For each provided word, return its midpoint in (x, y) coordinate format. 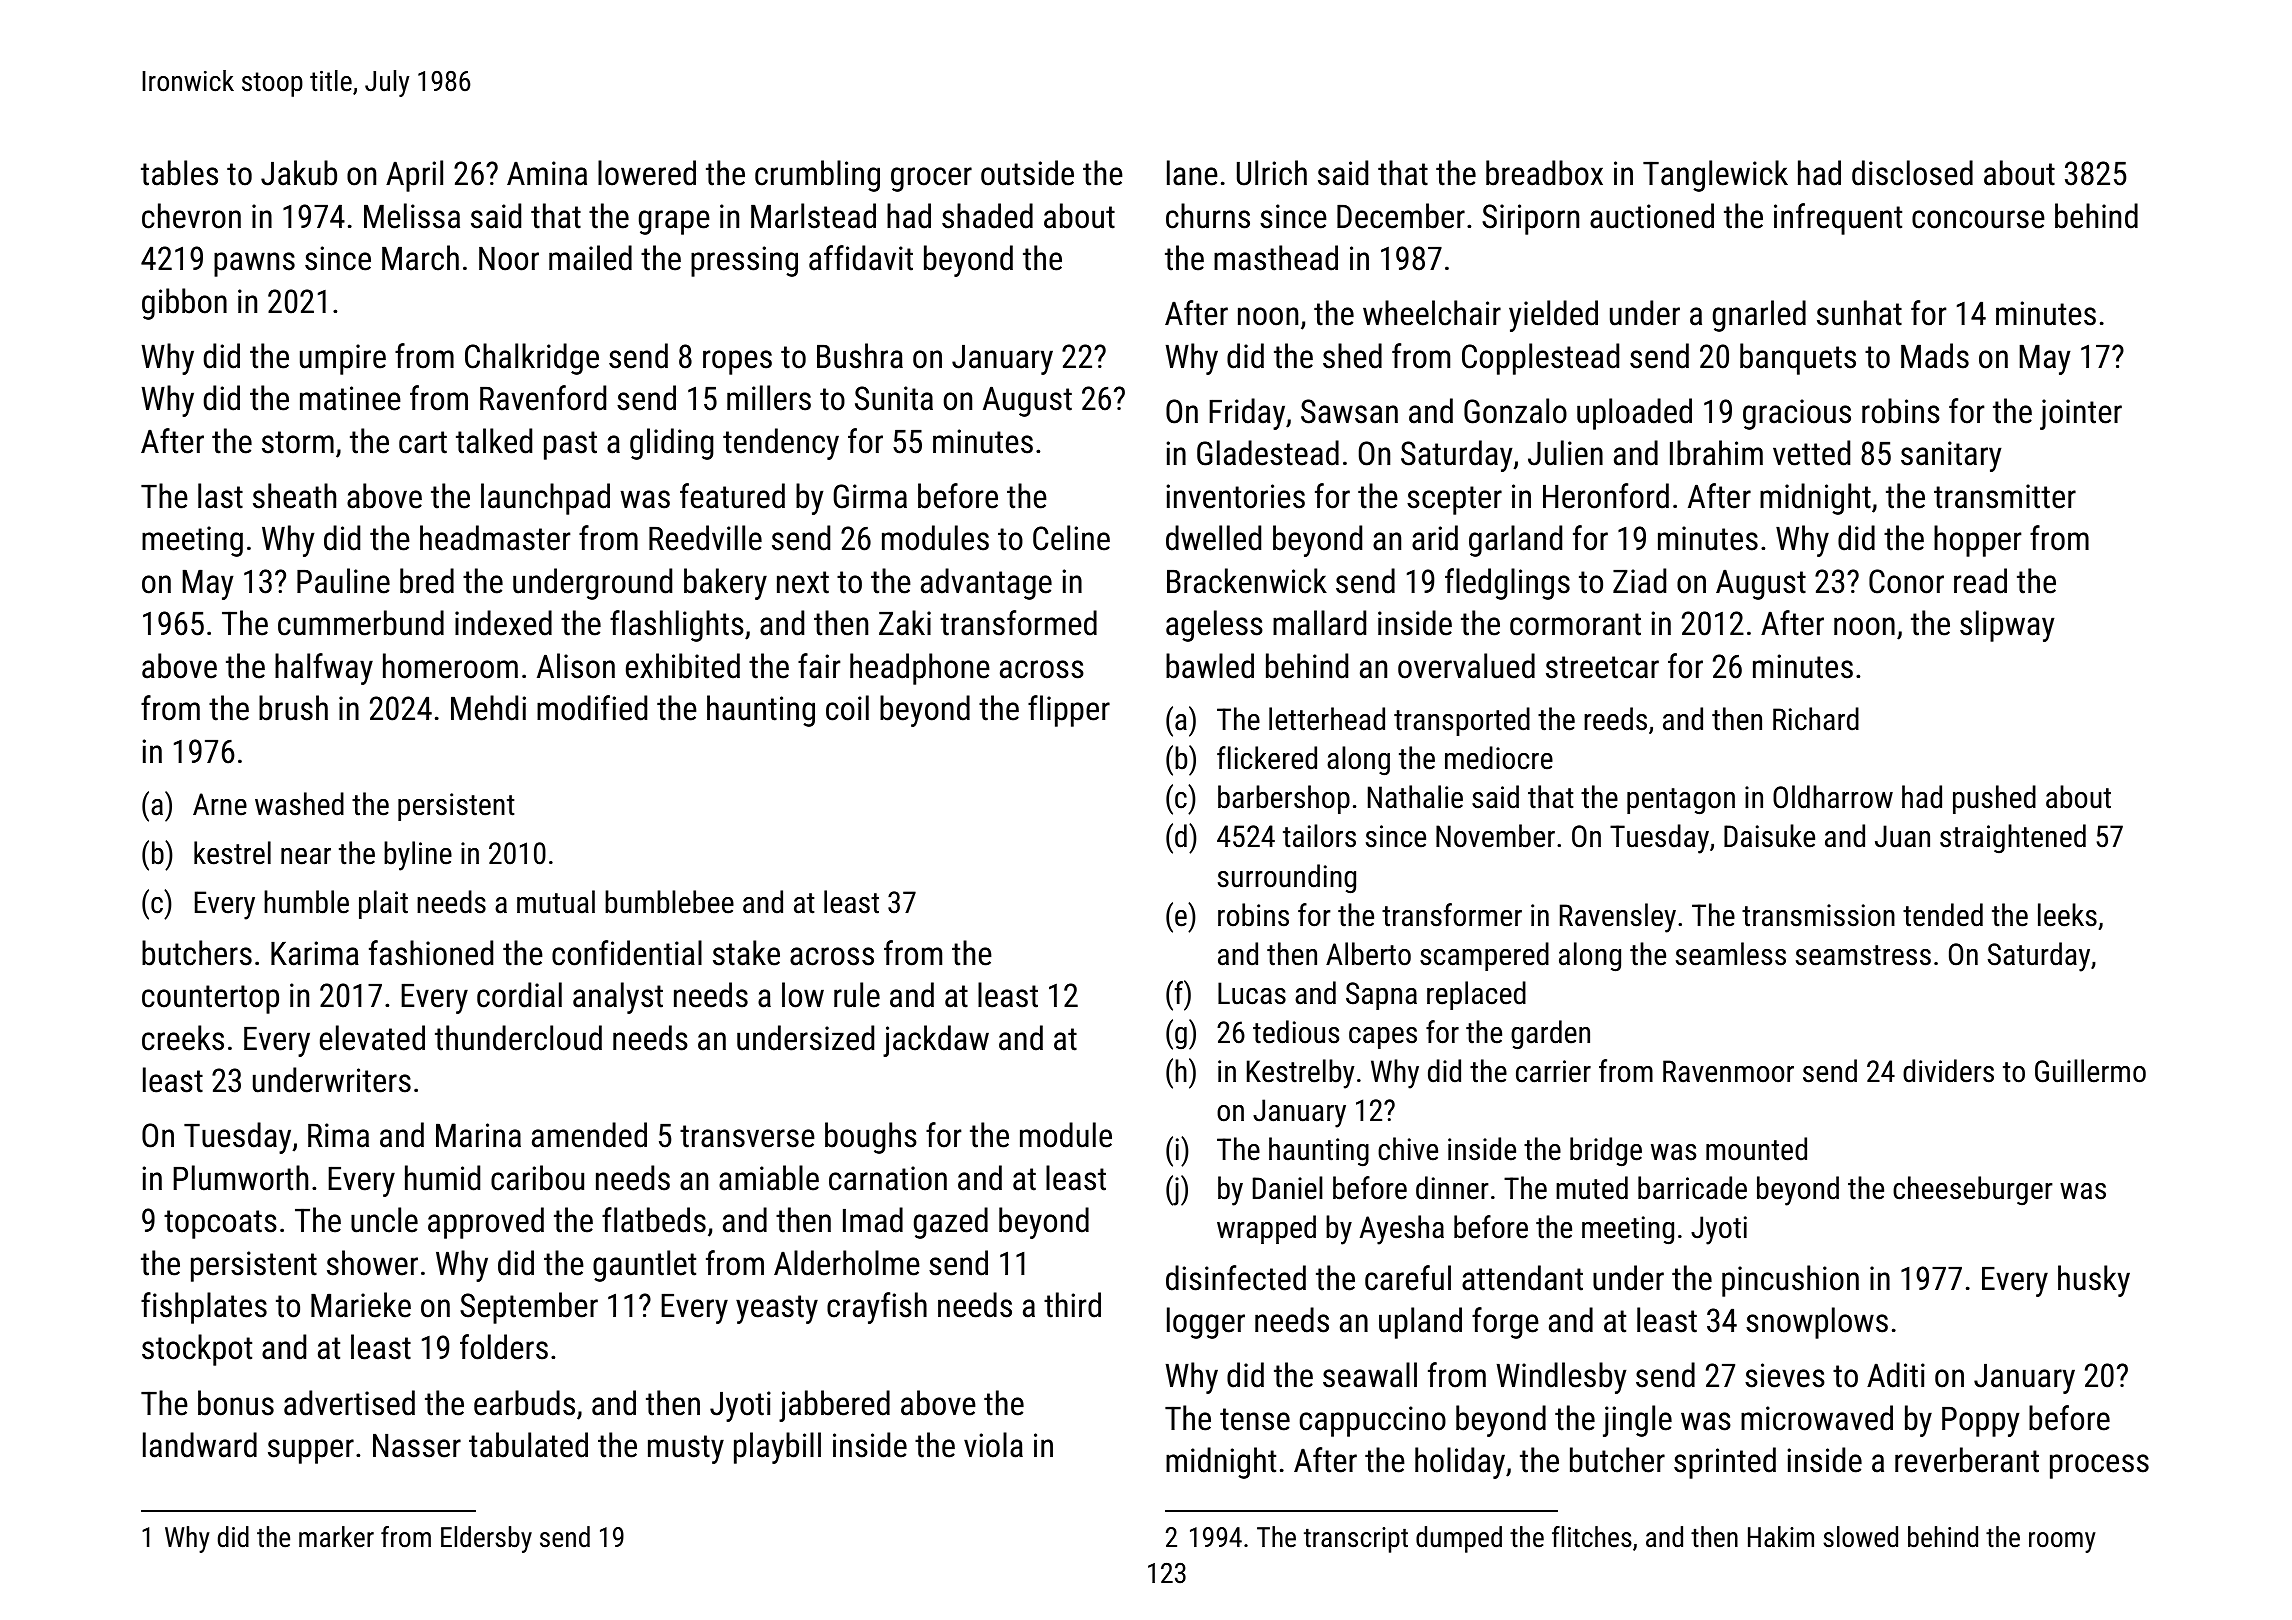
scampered (1484, 956)
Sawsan (1349, 411)
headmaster (495, 538)
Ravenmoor (1728, 1071)
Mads (1935, 356)
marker (336, 1537)
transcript (1356, 1540)
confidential (627, 953)
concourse (1978, 219)
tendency (781, 444)
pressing (744, 261)
